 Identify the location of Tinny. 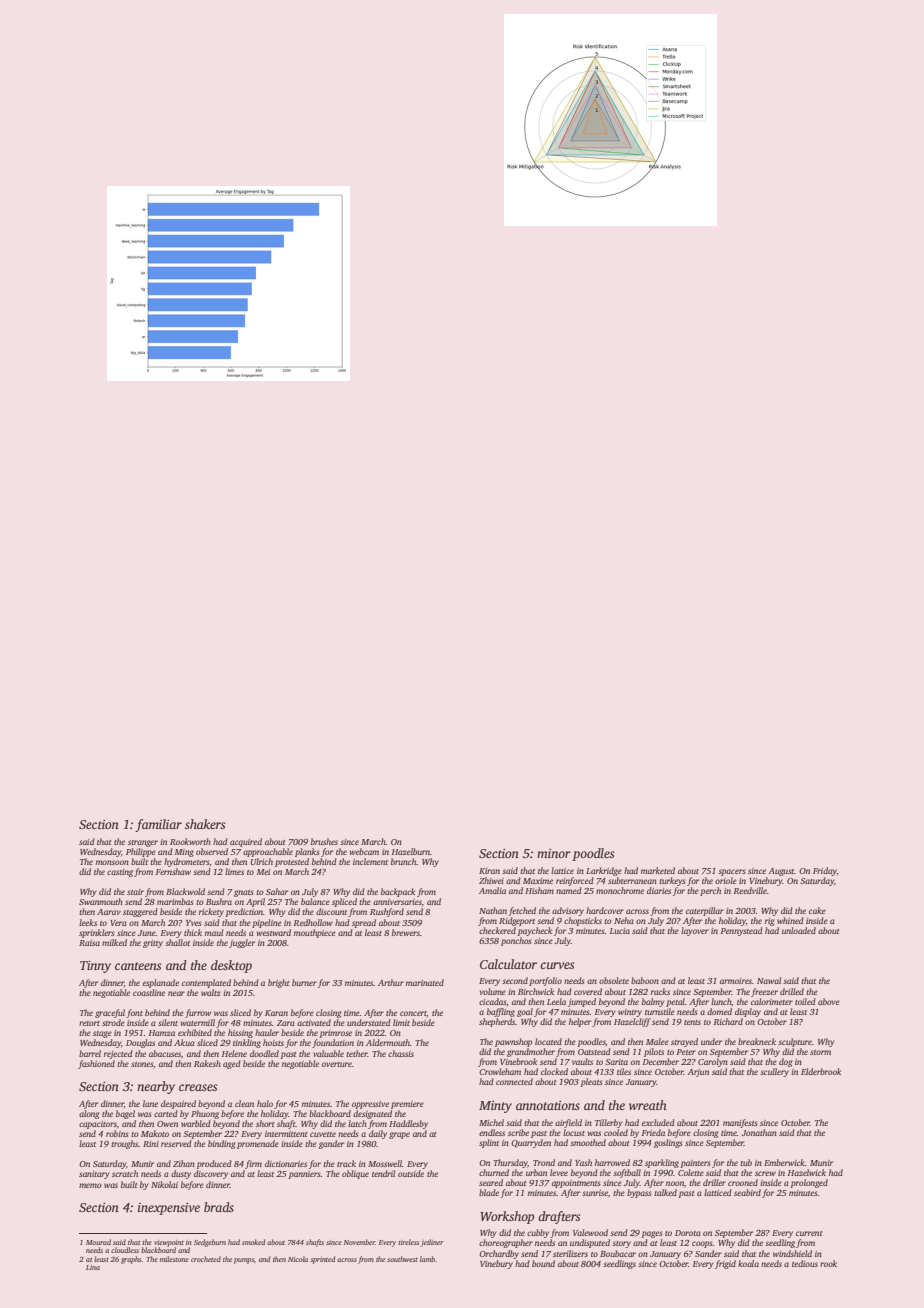
(95, 967).
